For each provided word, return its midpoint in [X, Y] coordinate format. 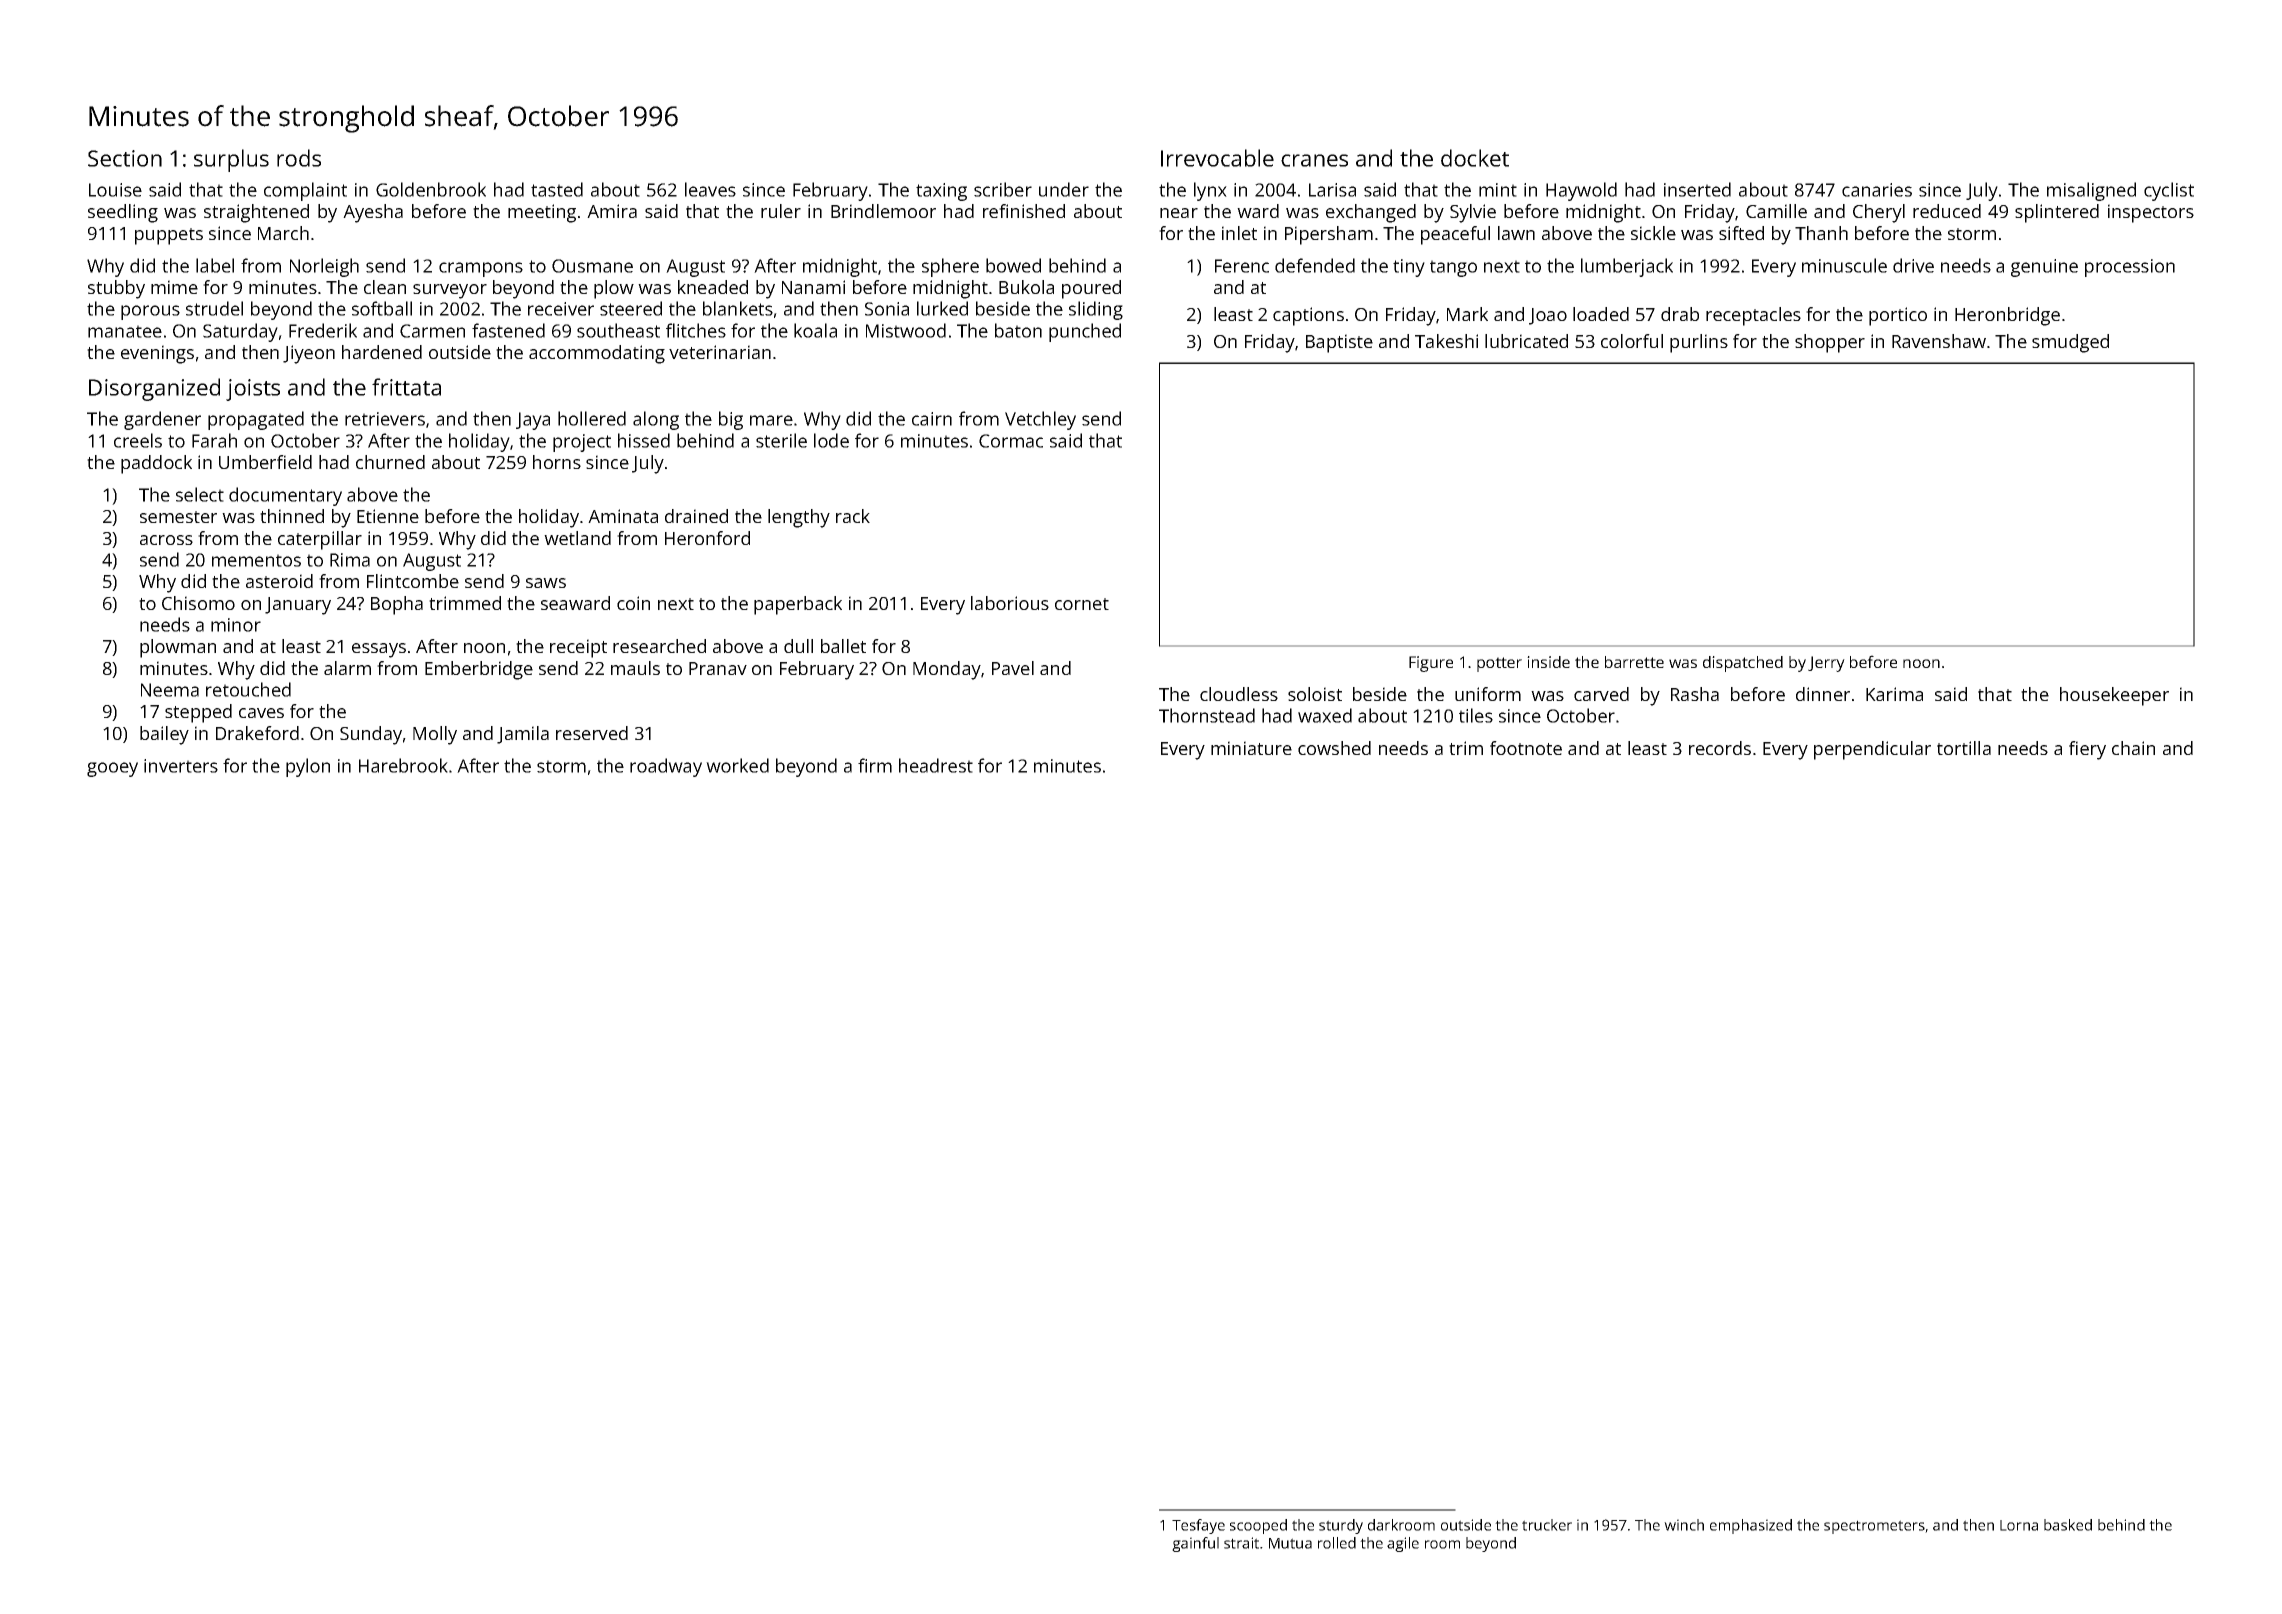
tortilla [1964, 748]
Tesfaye [1198, 1526]
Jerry [1826, 664]
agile [1403, 1544]
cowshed [1334, 748]
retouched [248, 689]
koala [815, 330]
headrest [936, 765]
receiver [561, 309]
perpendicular [1872, 750]
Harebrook [403, 765]
